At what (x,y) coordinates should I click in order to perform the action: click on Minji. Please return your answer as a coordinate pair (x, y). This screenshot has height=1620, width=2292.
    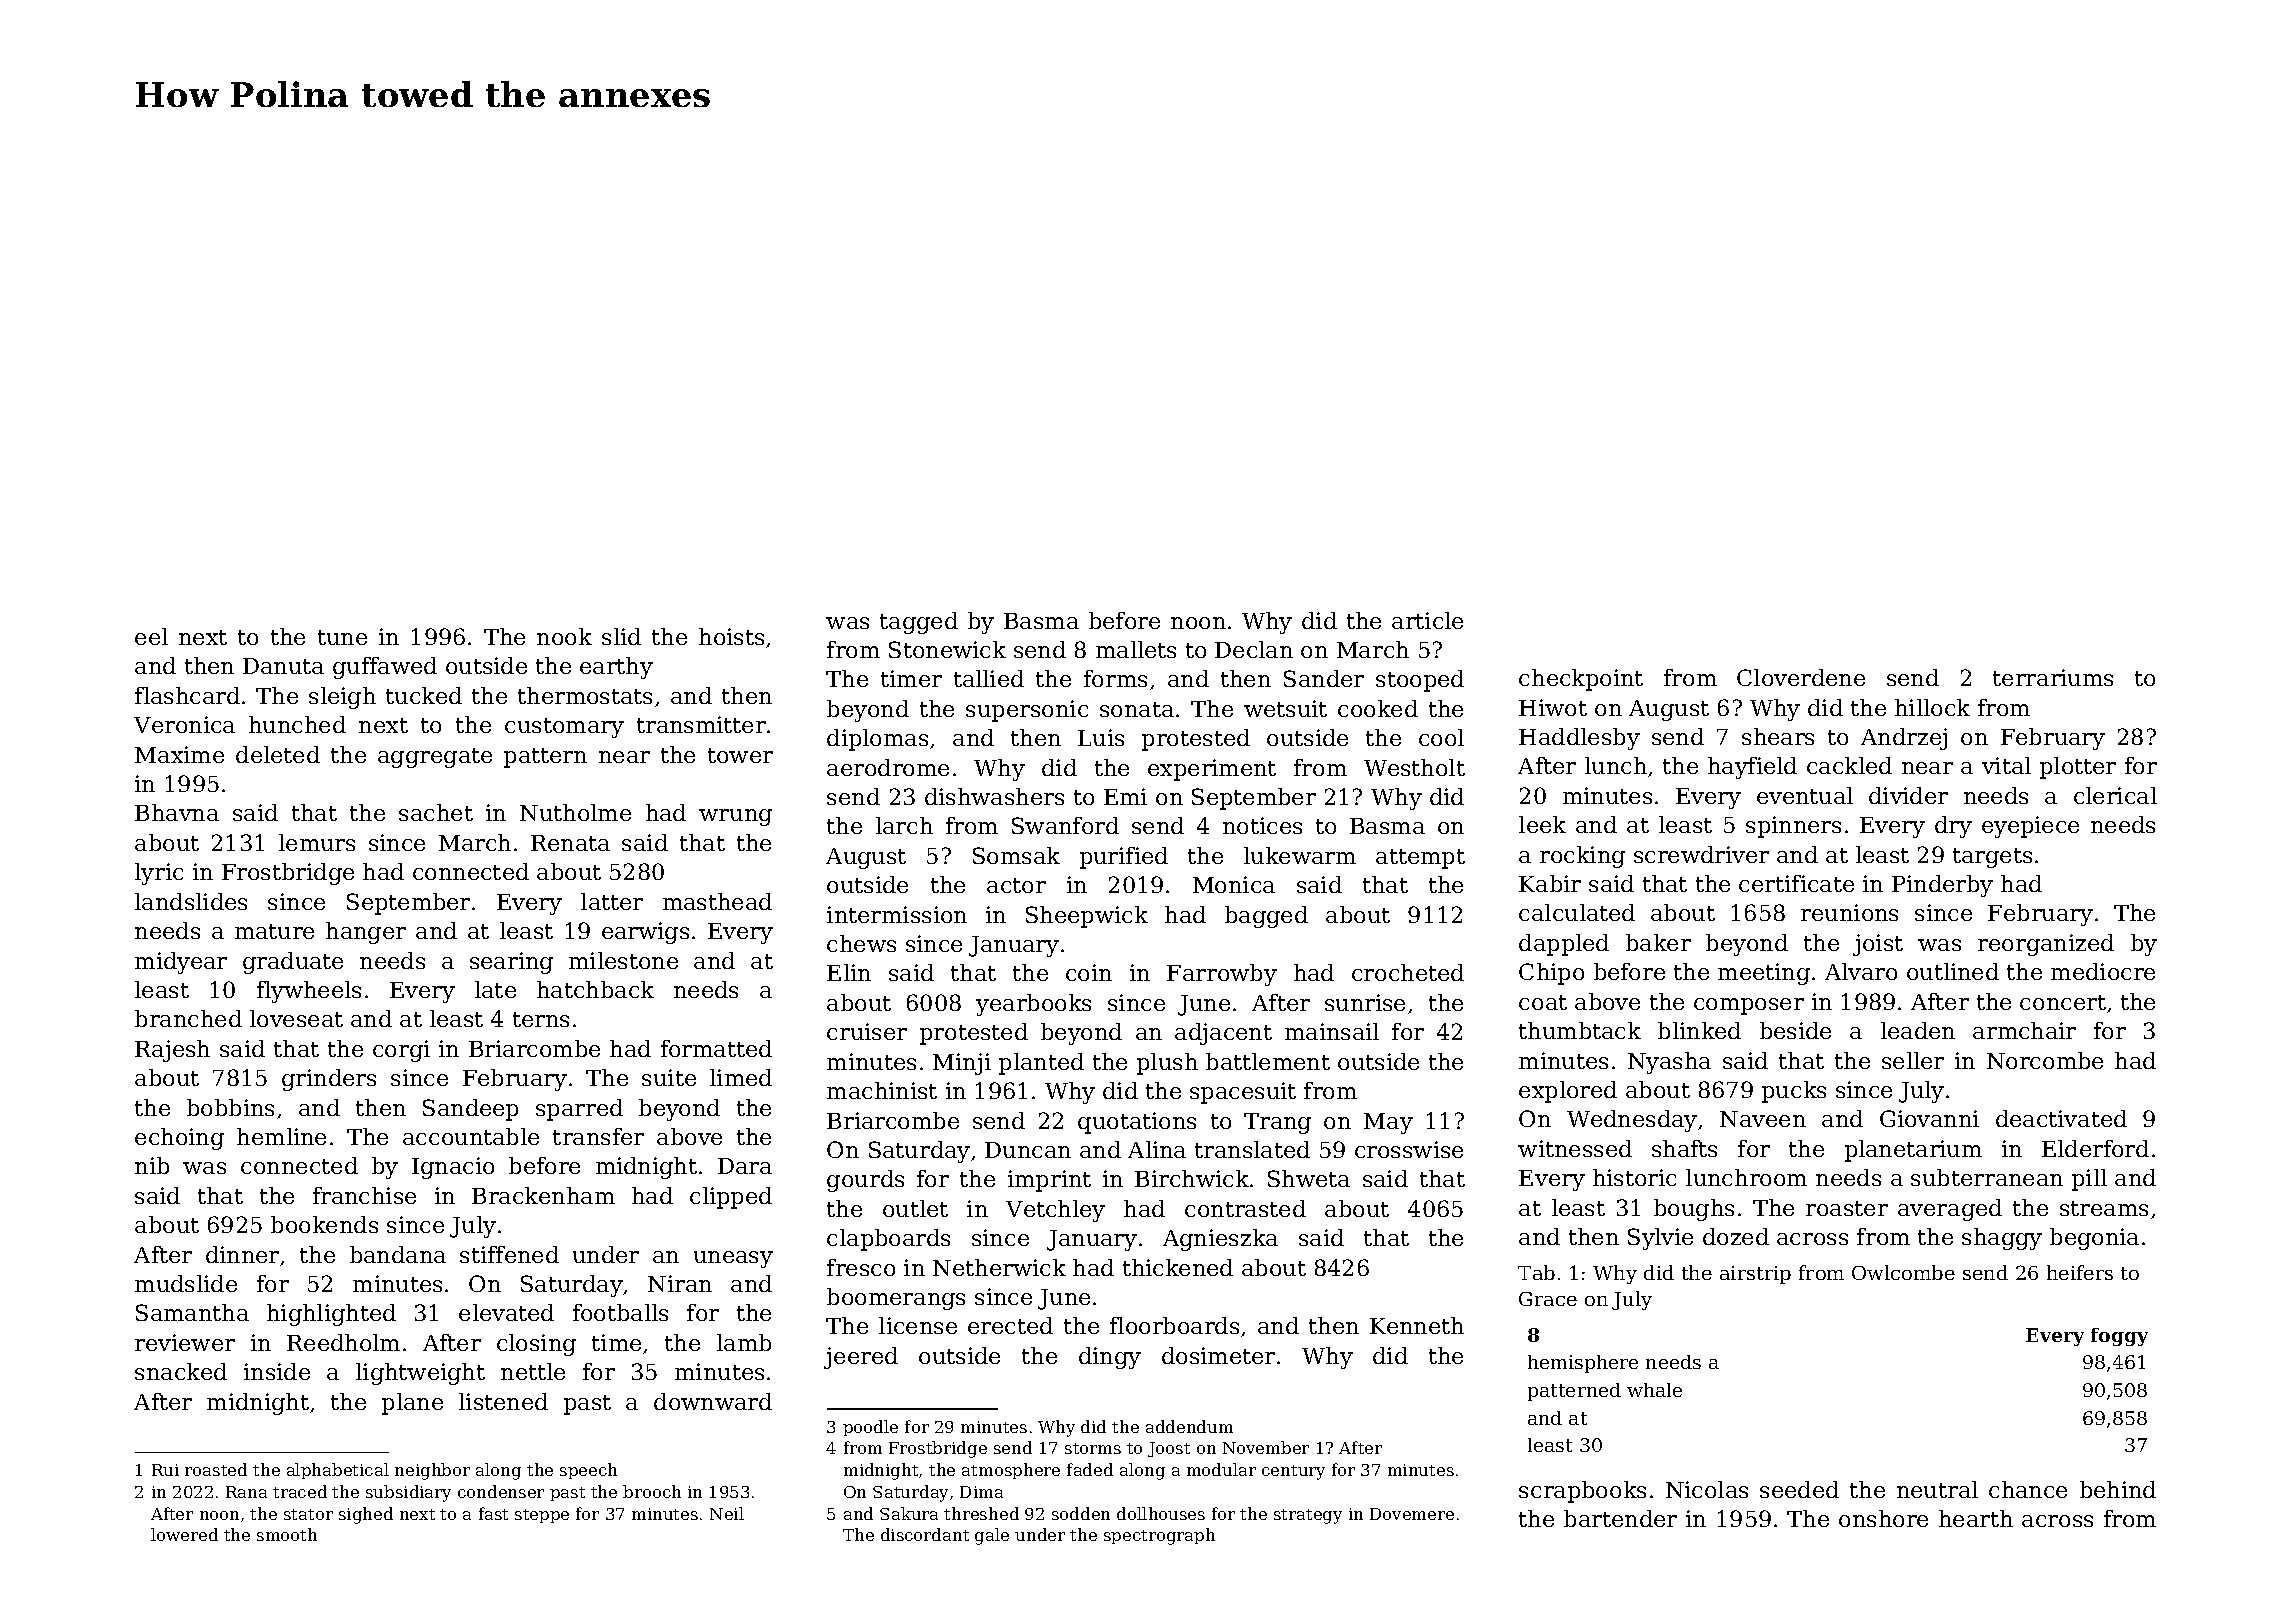
    Looking at the image, I should click on (962, 1064).
